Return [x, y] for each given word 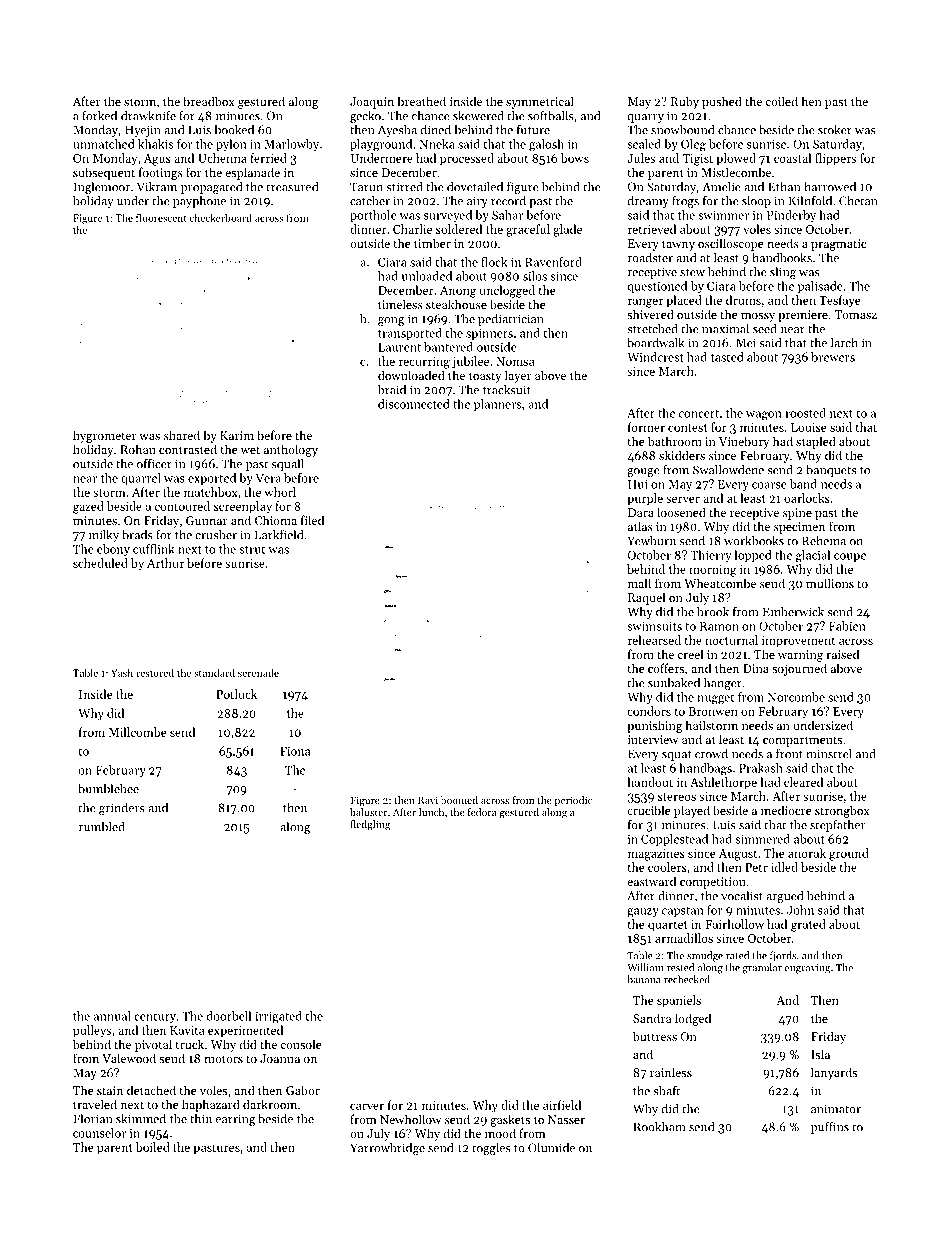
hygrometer [105, 436]
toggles [491, 1149]
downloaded [411, 375]
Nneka [437, 144]
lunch [431, 812]
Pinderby [791, 216]
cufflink [154, 549]
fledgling [370, 825]
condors [649, 711]
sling [783, 273]
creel [690, 654]
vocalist [742, 896]
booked [234, 130]
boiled [153, 1147]
